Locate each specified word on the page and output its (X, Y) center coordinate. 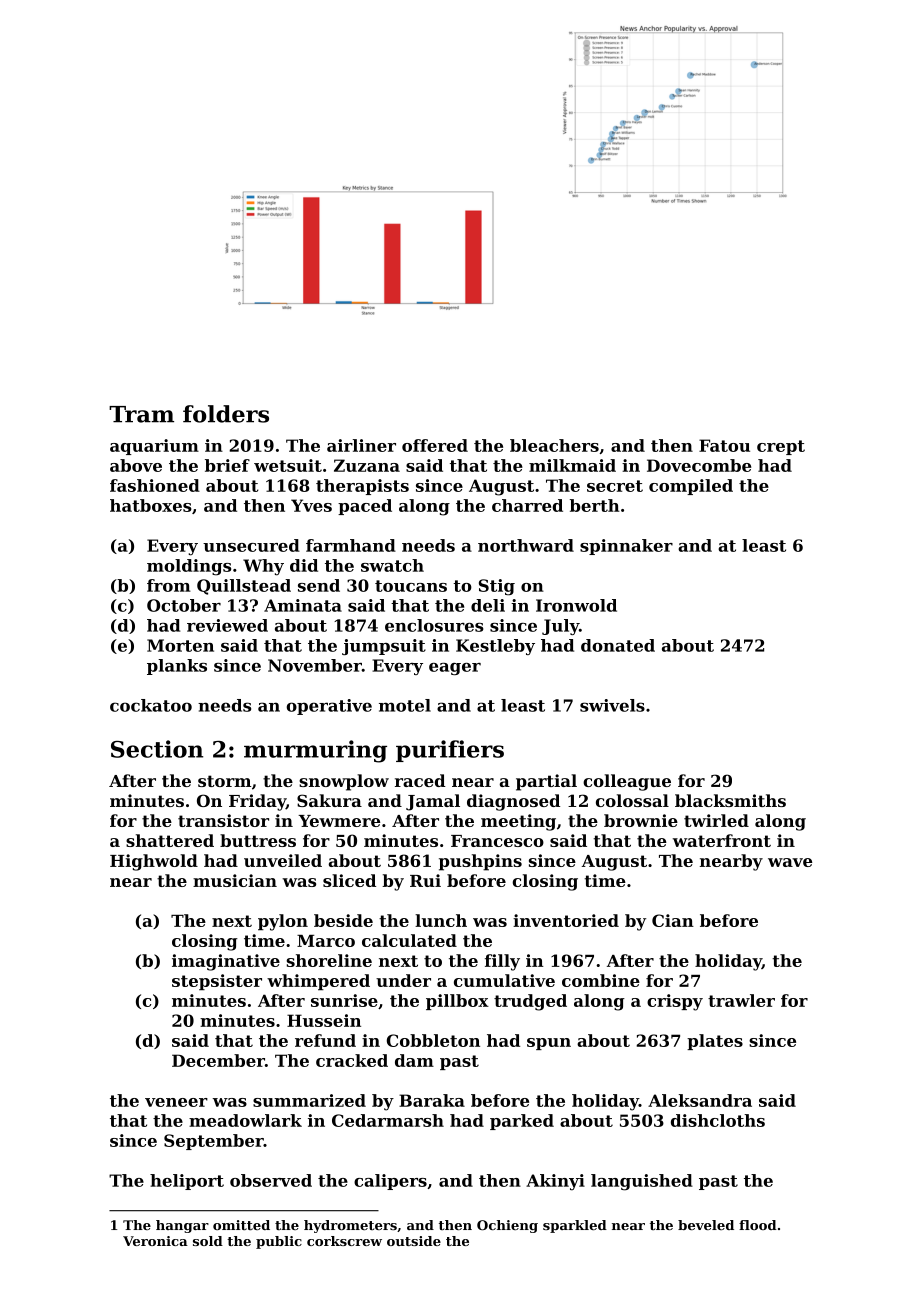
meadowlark (245, 1120)
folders (226, 414)
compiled (691, 487)
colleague (627, 782)
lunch (441, 920)
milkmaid (572, 465)
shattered (170, 840)
